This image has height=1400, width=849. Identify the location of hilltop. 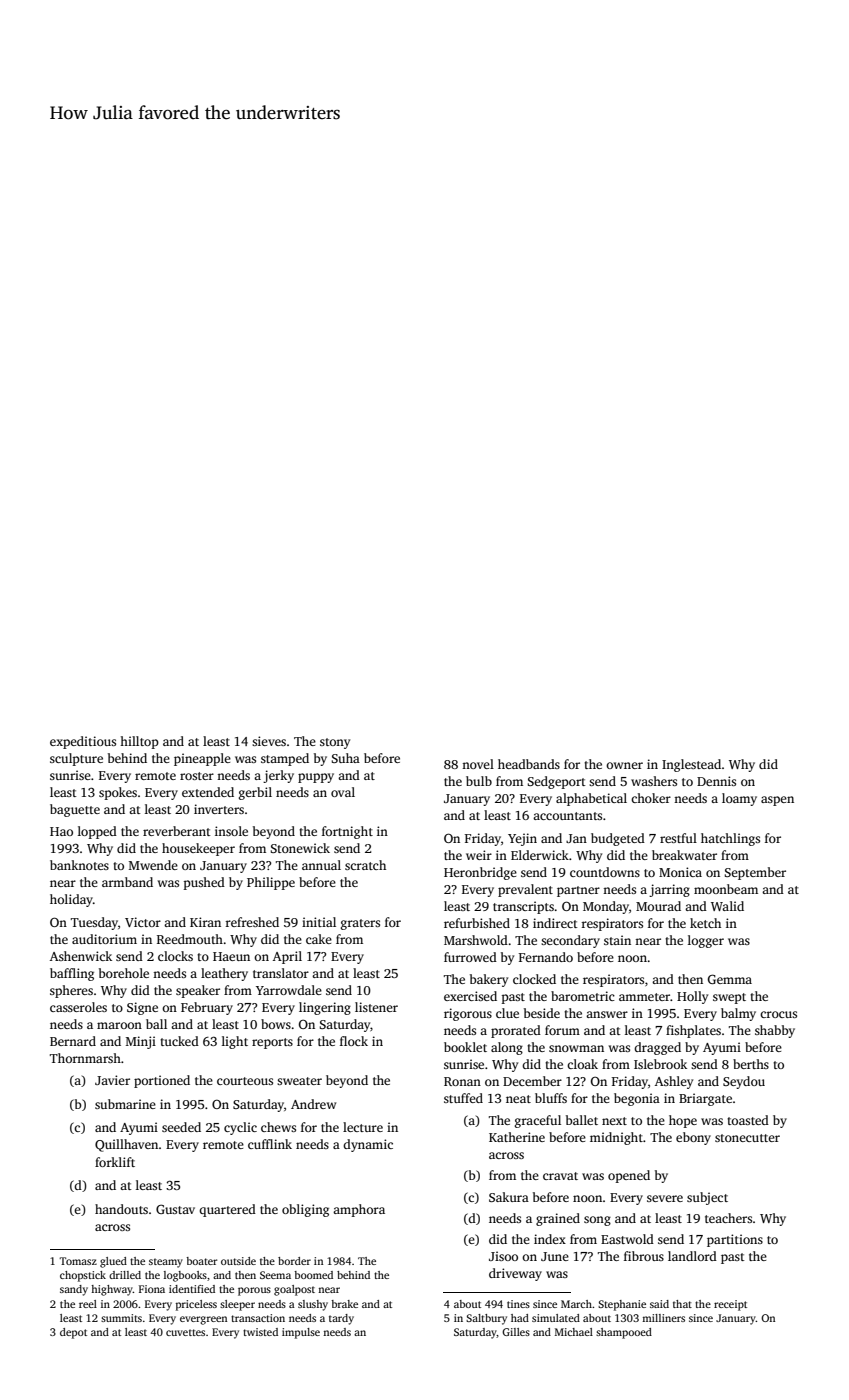
(139, 742).
